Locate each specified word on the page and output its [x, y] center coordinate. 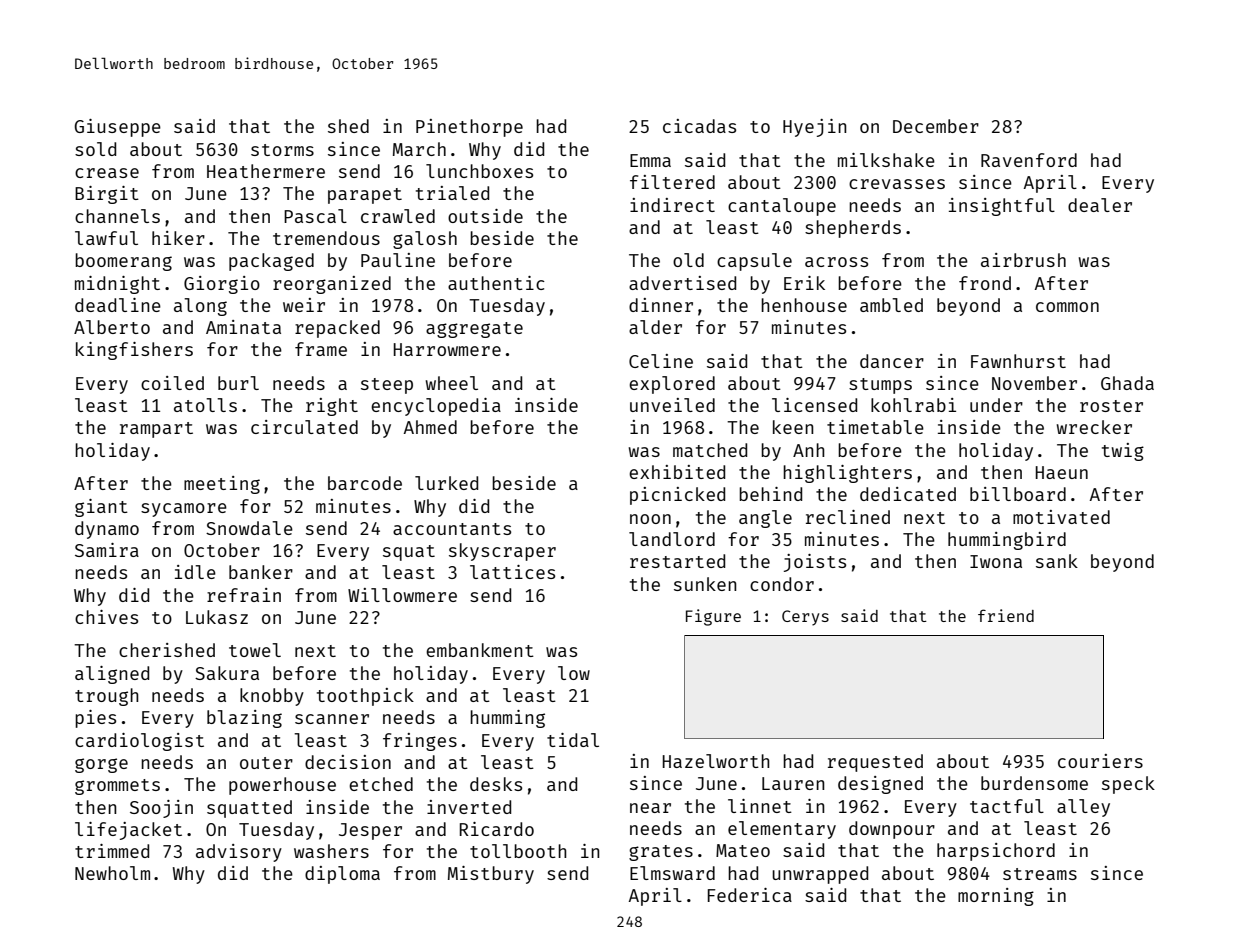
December [936, 126]
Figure [713, 617]
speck [1128, 785]
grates [661, 853]
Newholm [112, 873]
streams [1040, 874]
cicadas [699, 126]
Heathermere [266, 171]
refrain [244, 595]
